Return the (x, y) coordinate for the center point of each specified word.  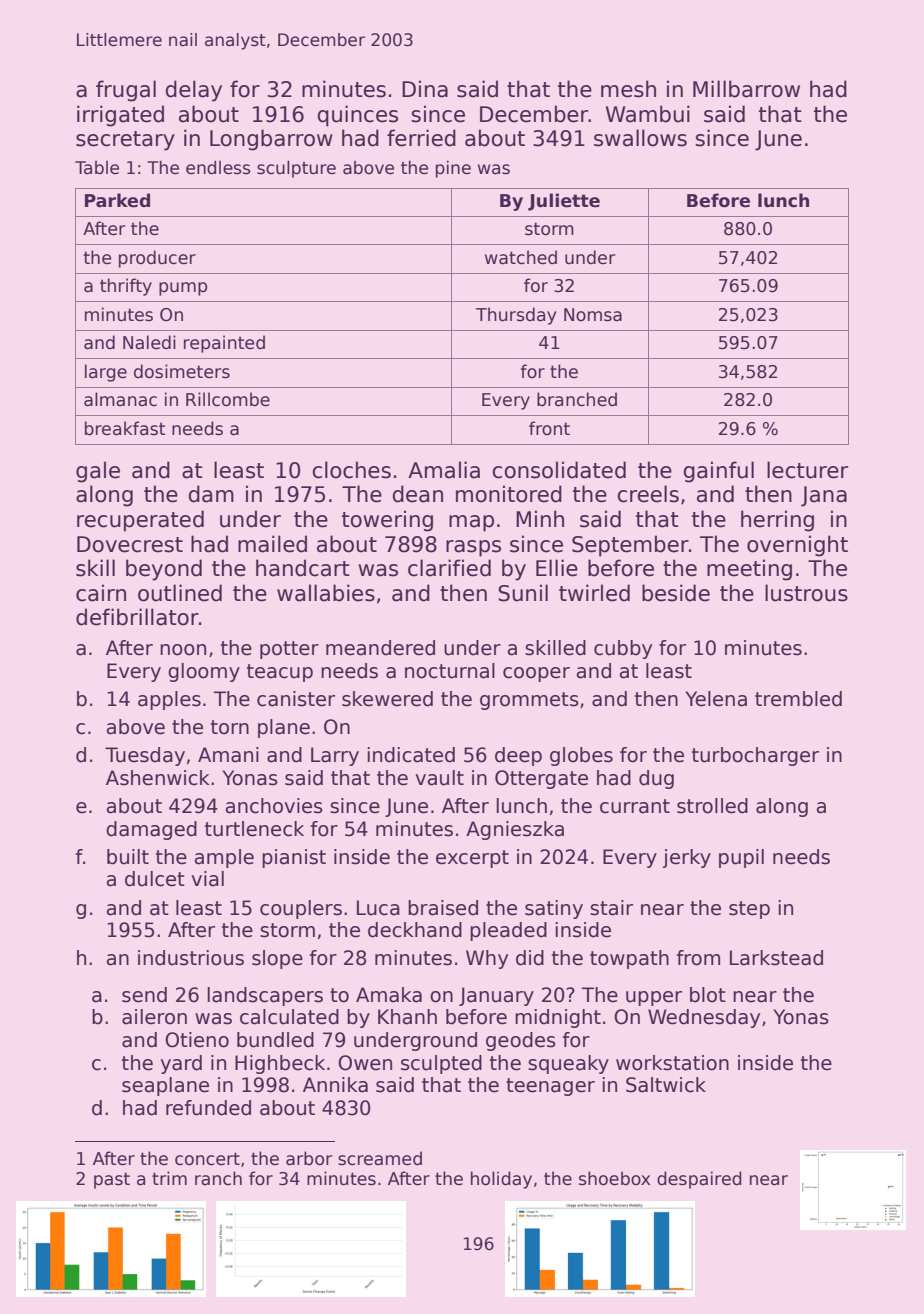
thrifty (126, 287)
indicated (411, 755)
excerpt (472, 859)
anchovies (274, 806)
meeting (749, 570)
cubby (623, 649)
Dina (425, 89)
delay (194, 91)
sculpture (296, 169)
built (128, 857)
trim (169, 1178)
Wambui (648, 114)
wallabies (326, 593)
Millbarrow (746, 89)
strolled (712, 806)
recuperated (140, 521)
